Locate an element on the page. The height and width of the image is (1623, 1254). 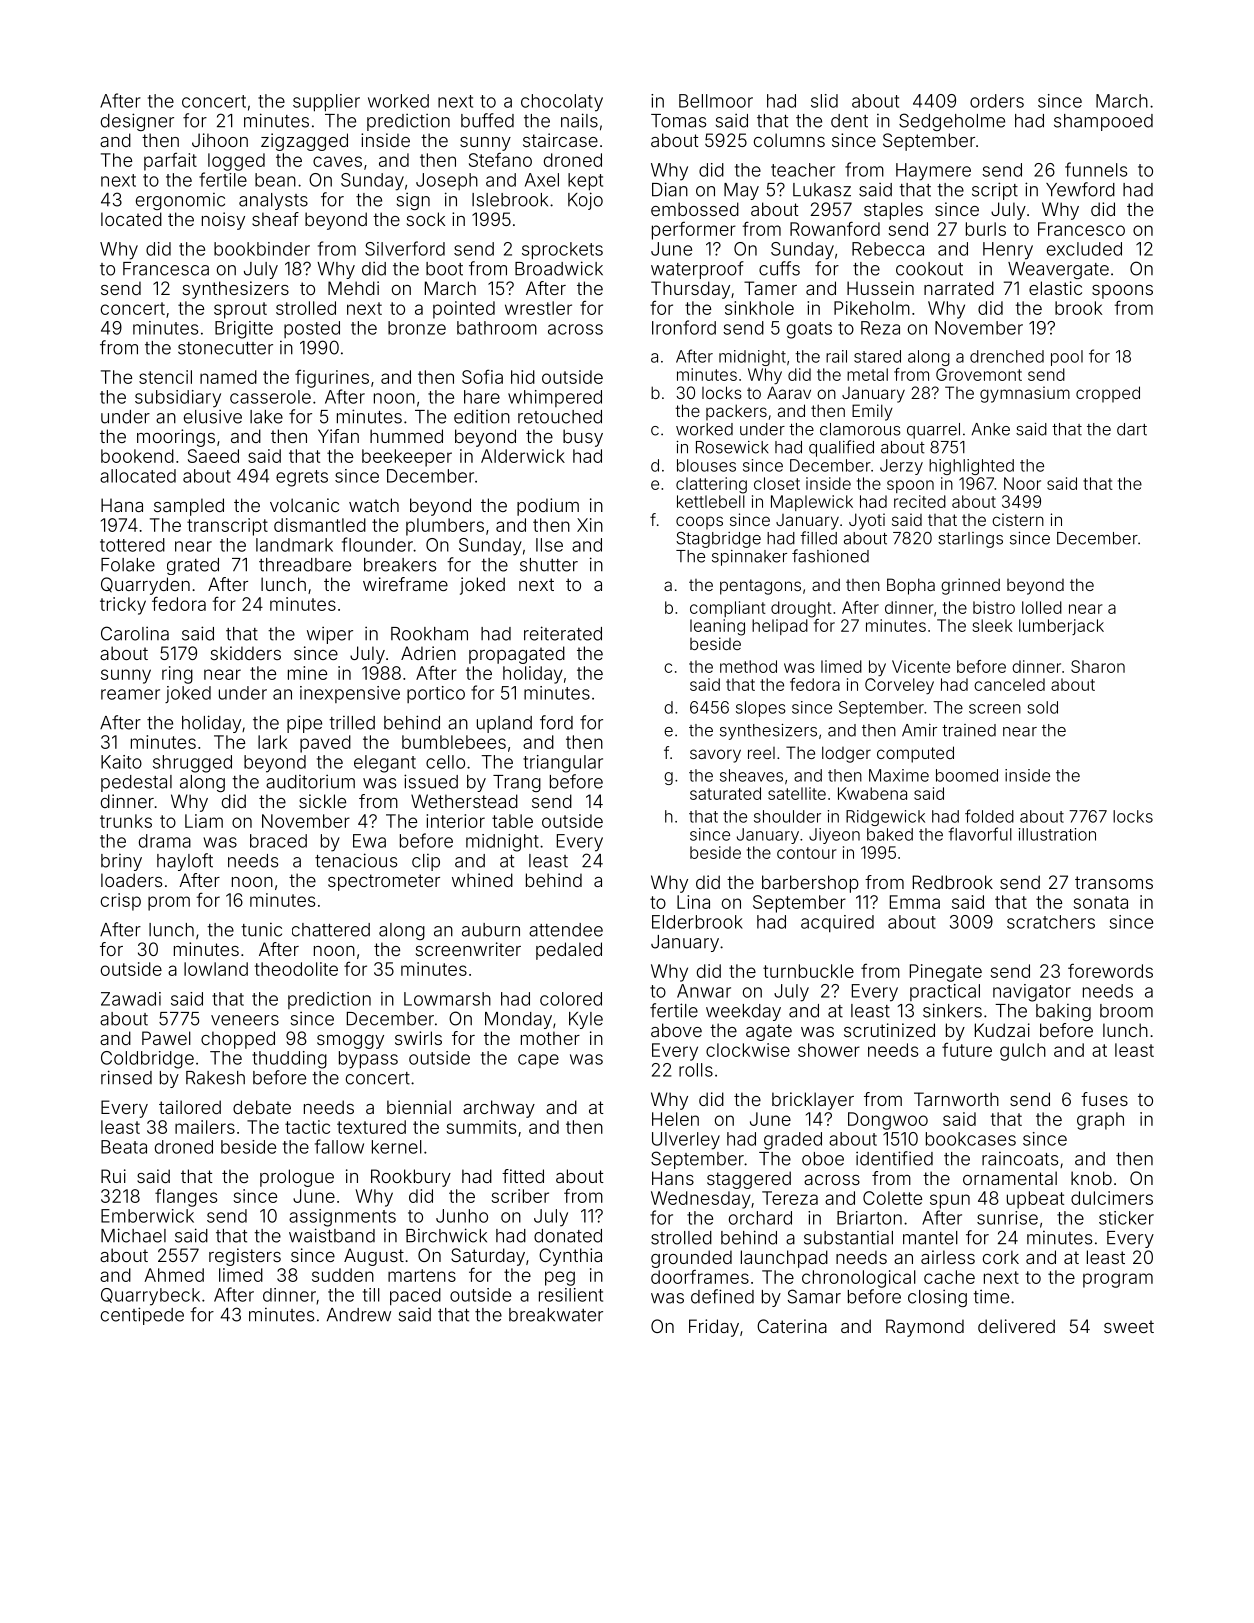
cello is located at coordinates (445, 762).
